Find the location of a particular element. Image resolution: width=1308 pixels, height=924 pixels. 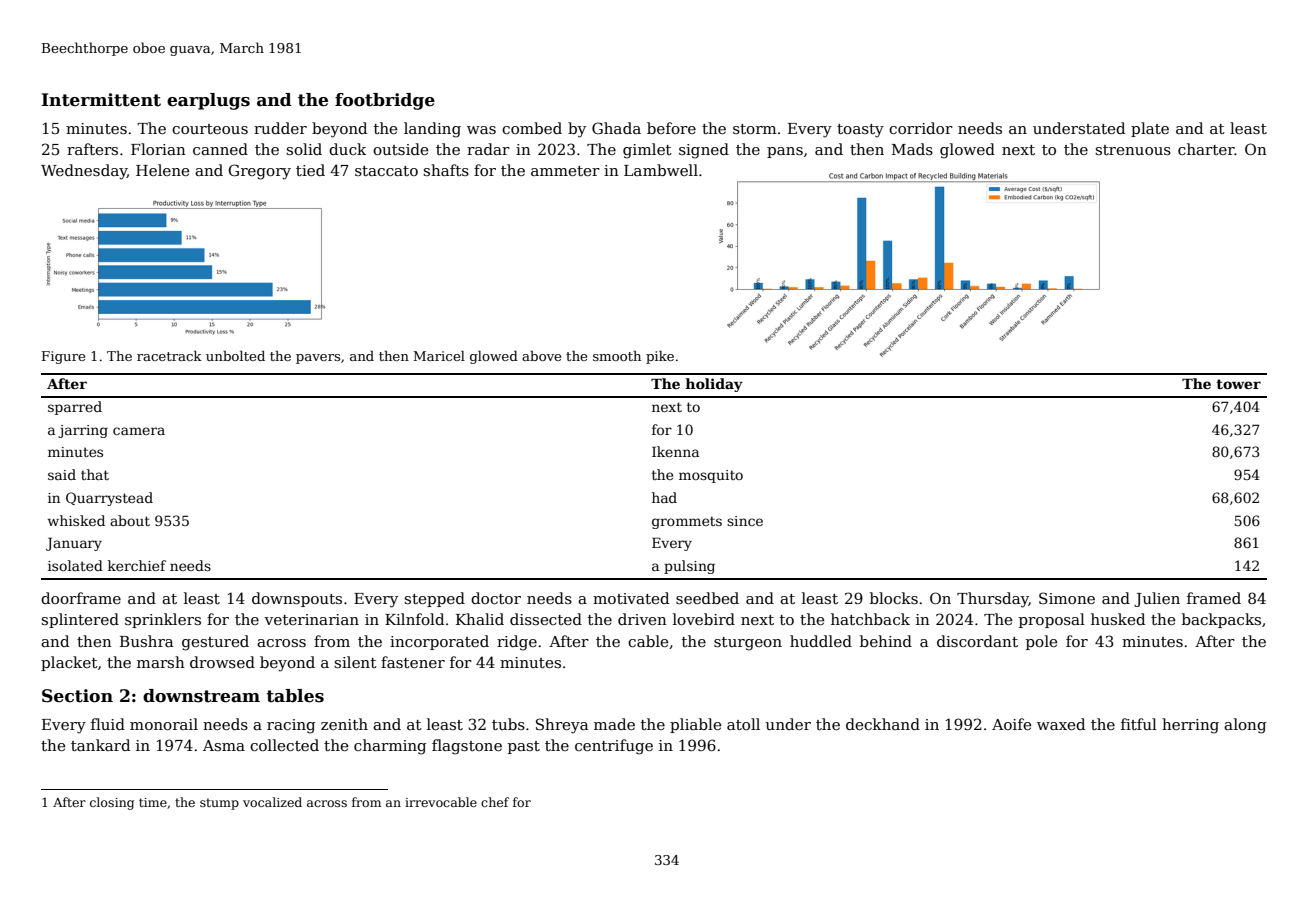

isolated is located at coordinates (75, 565).
